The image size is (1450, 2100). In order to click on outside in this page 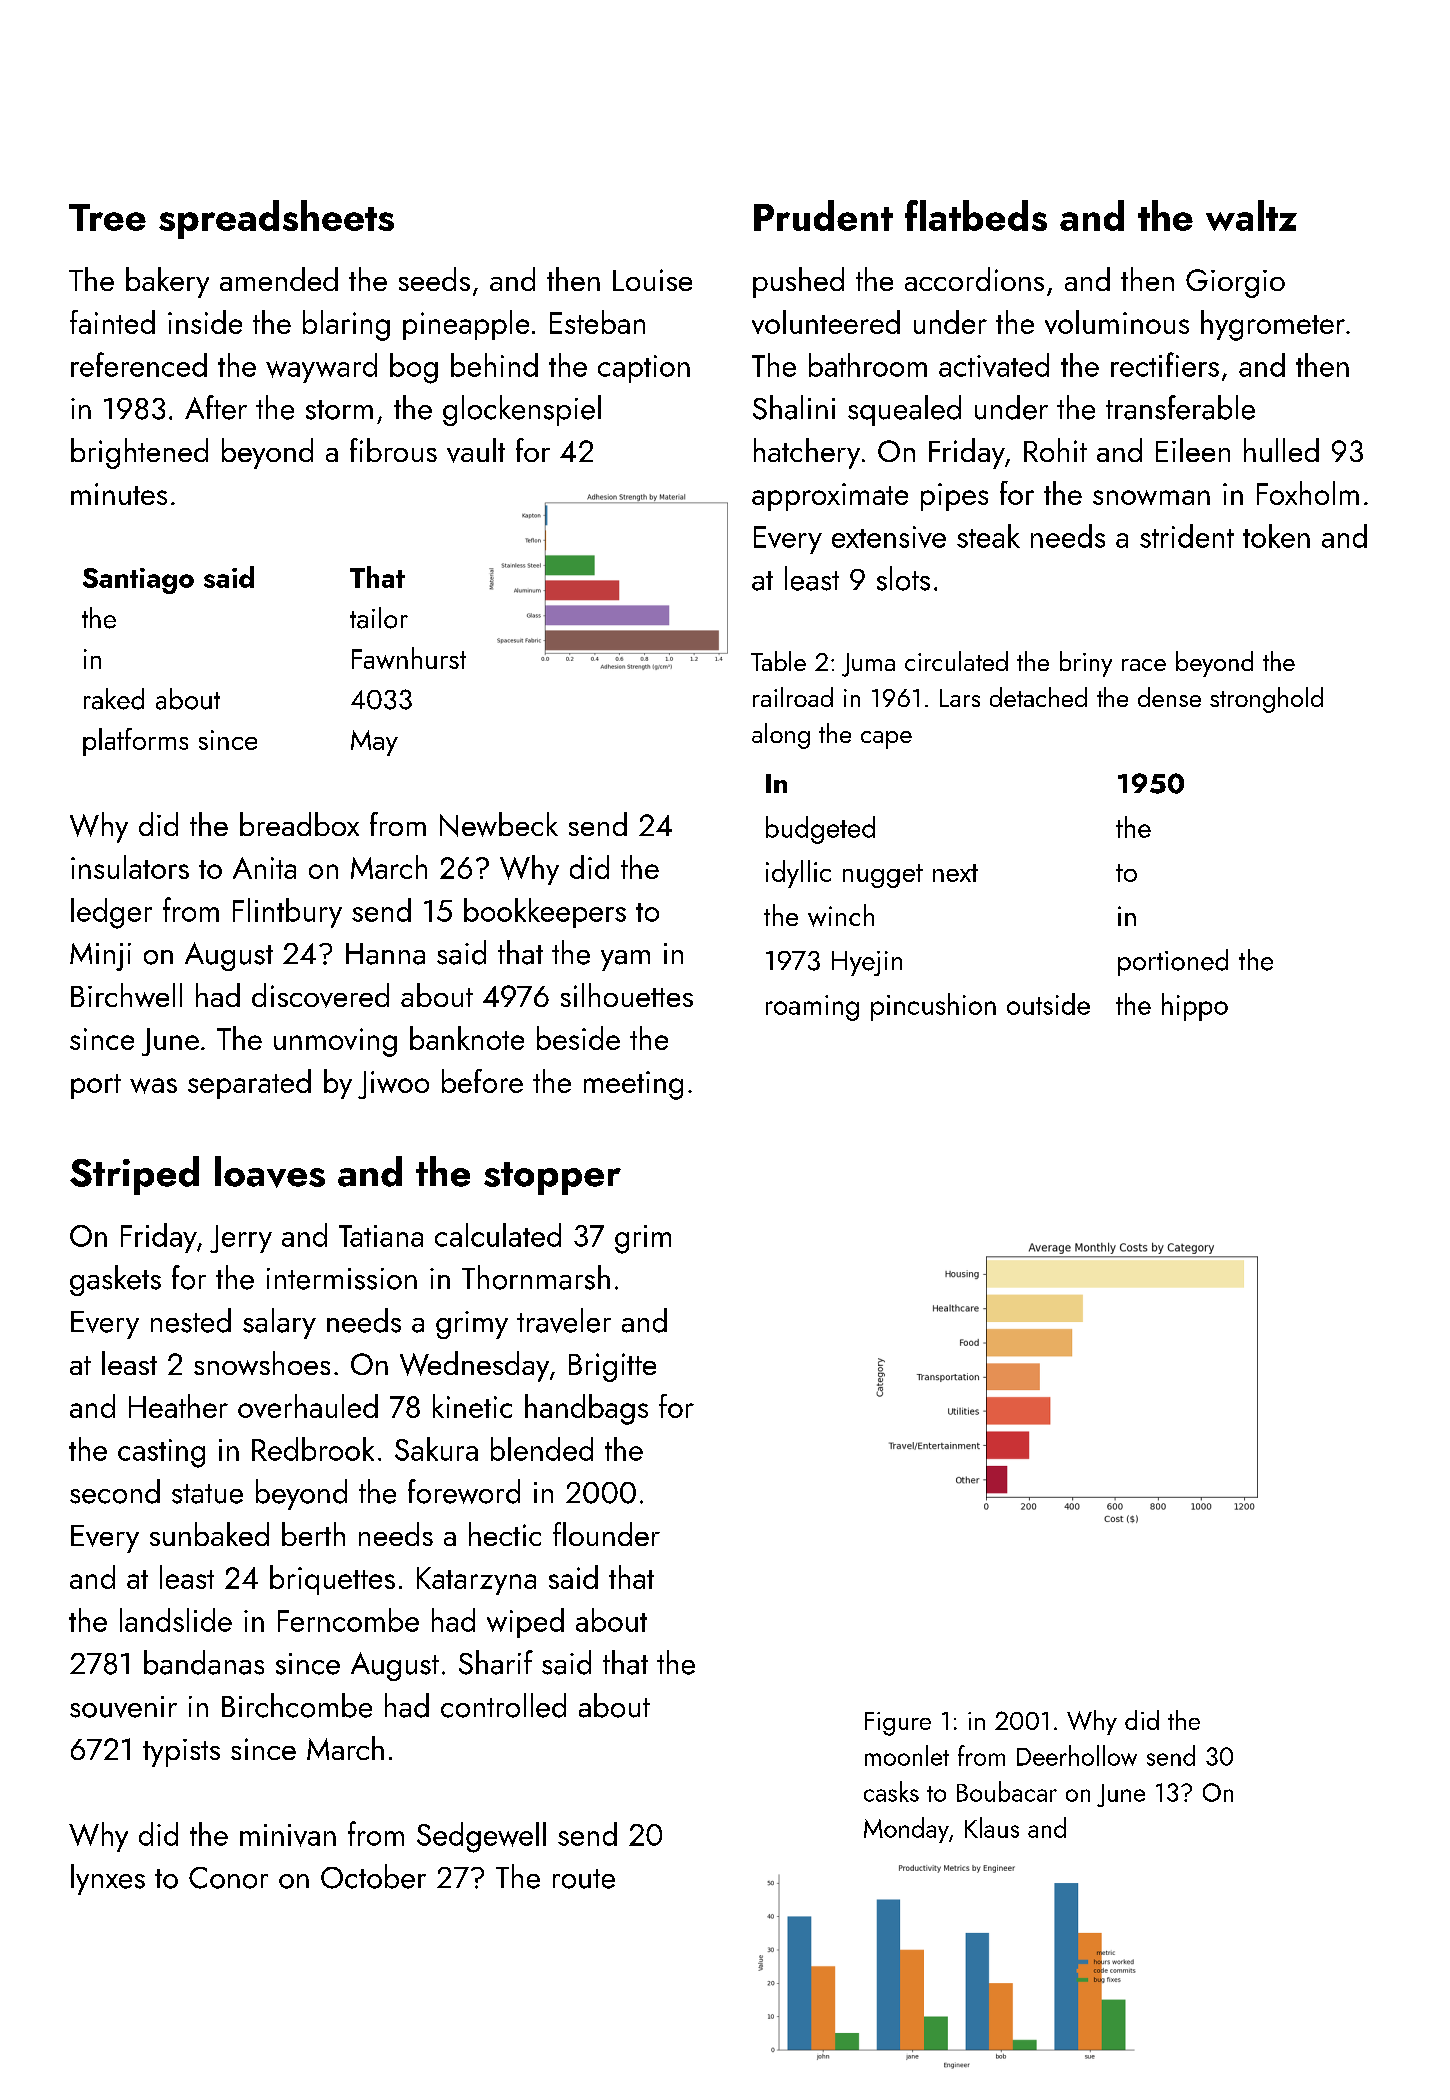, I will do `click(1048, 1004)`.
